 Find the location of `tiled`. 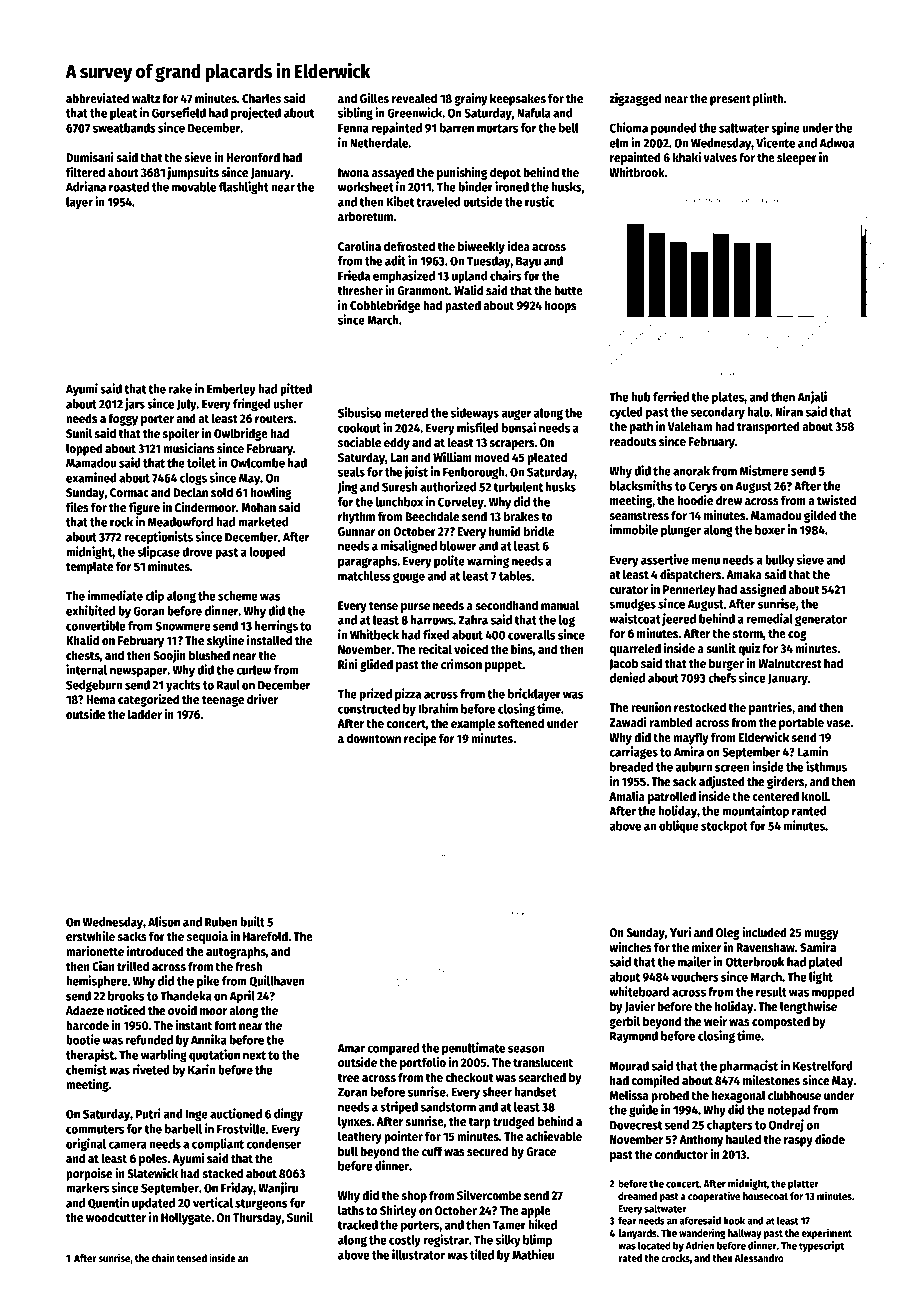

tiled is located at coordinates (482, 1254).
